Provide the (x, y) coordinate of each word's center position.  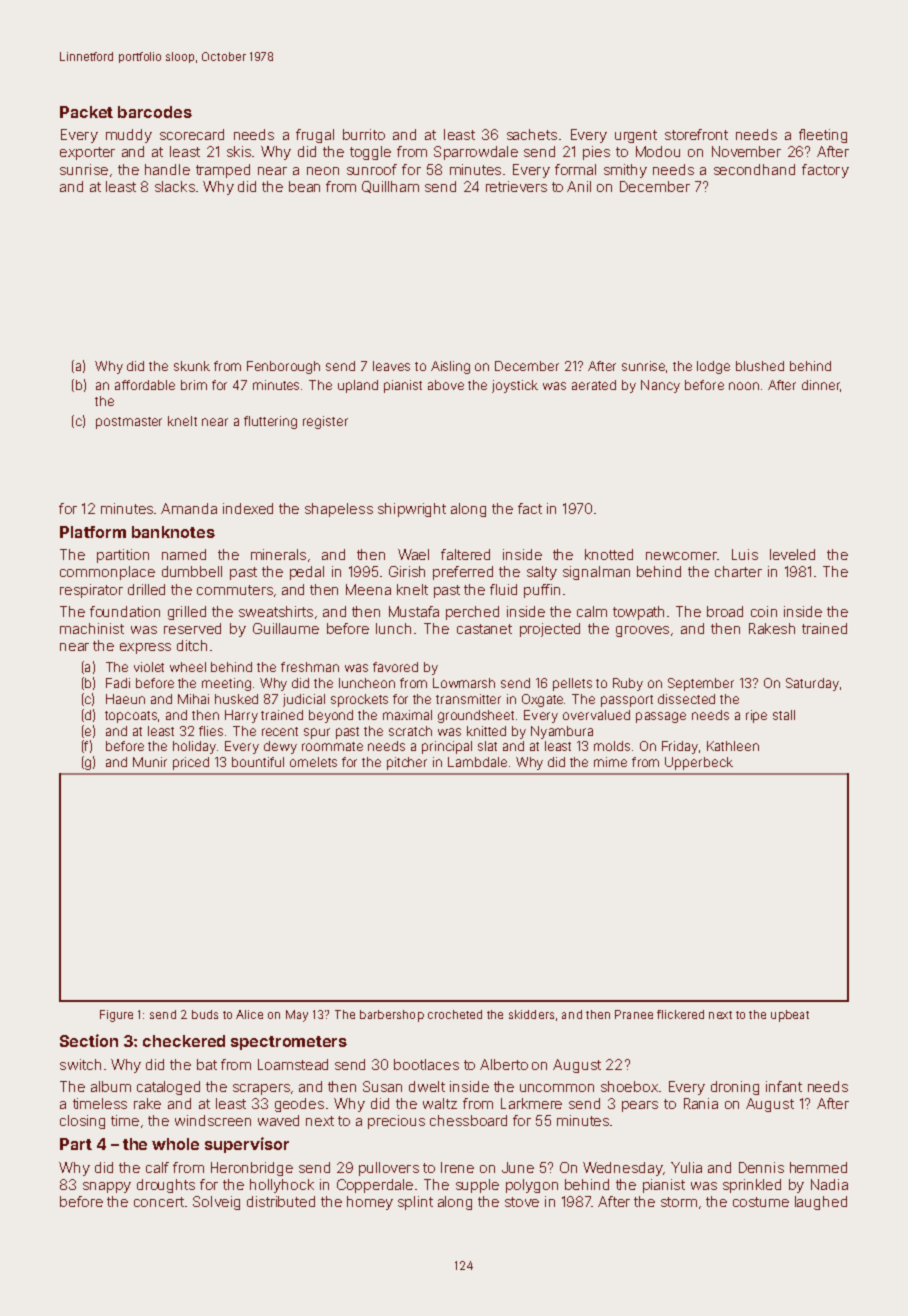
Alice (249, 1014)
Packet (86, 112)
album (111, 1086)
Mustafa (414, 611)
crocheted (455, 1014)
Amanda (189, 508)
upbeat (790, 1016)
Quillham (390, 187)
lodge (713, 367)
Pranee (634, 1014)
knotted (609, 554)
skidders (531, 1014)
